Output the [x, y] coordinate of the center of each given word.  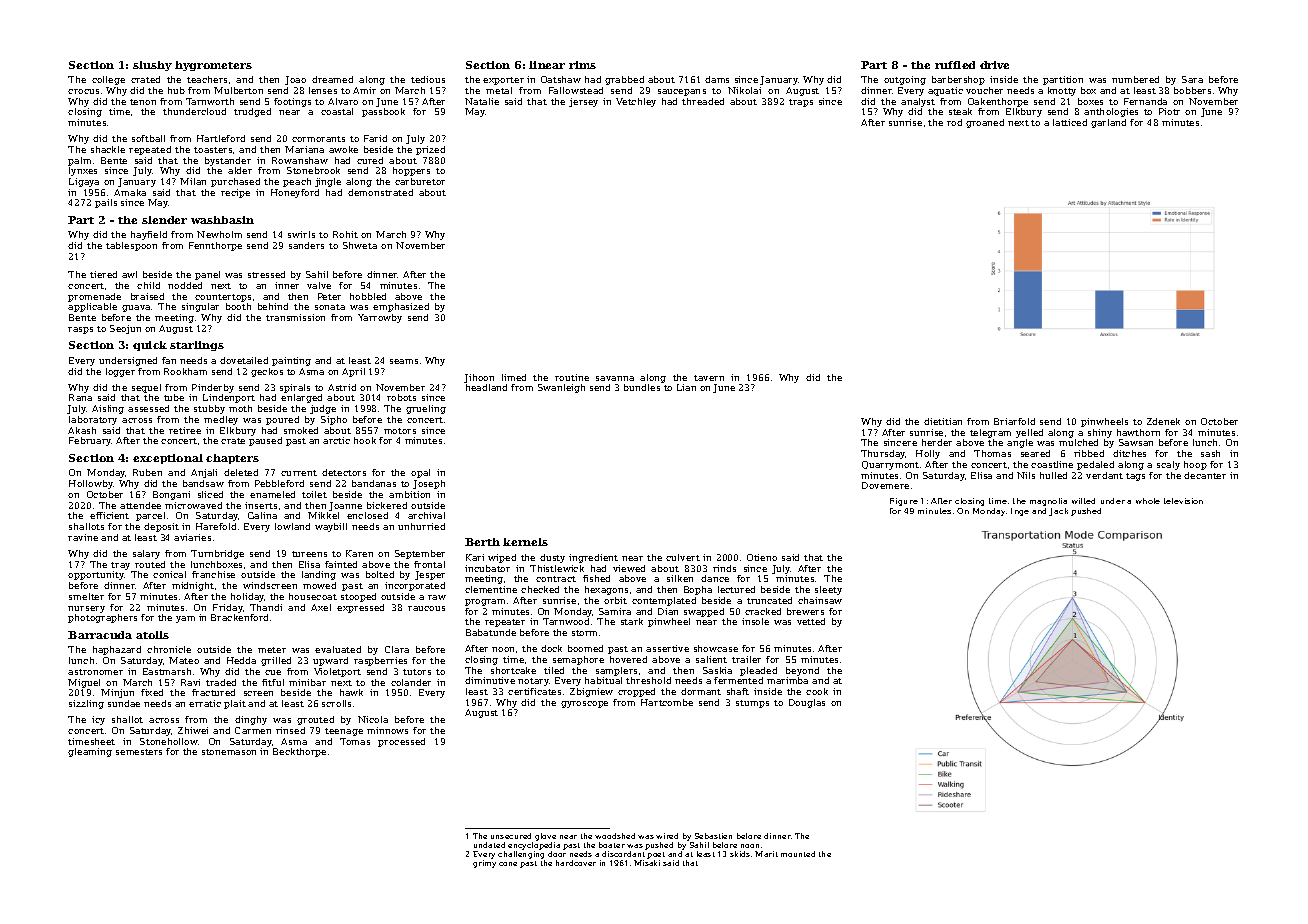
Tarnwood [566, 621]
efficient [109, 515]
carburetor [420, 181]
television [1183, 501]
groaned [985, 123]
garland [1108, 123]
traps [801, 103]
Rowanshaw [300, 160]
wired [667, 836]
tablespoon [131, 246]
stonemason [229, 752]
